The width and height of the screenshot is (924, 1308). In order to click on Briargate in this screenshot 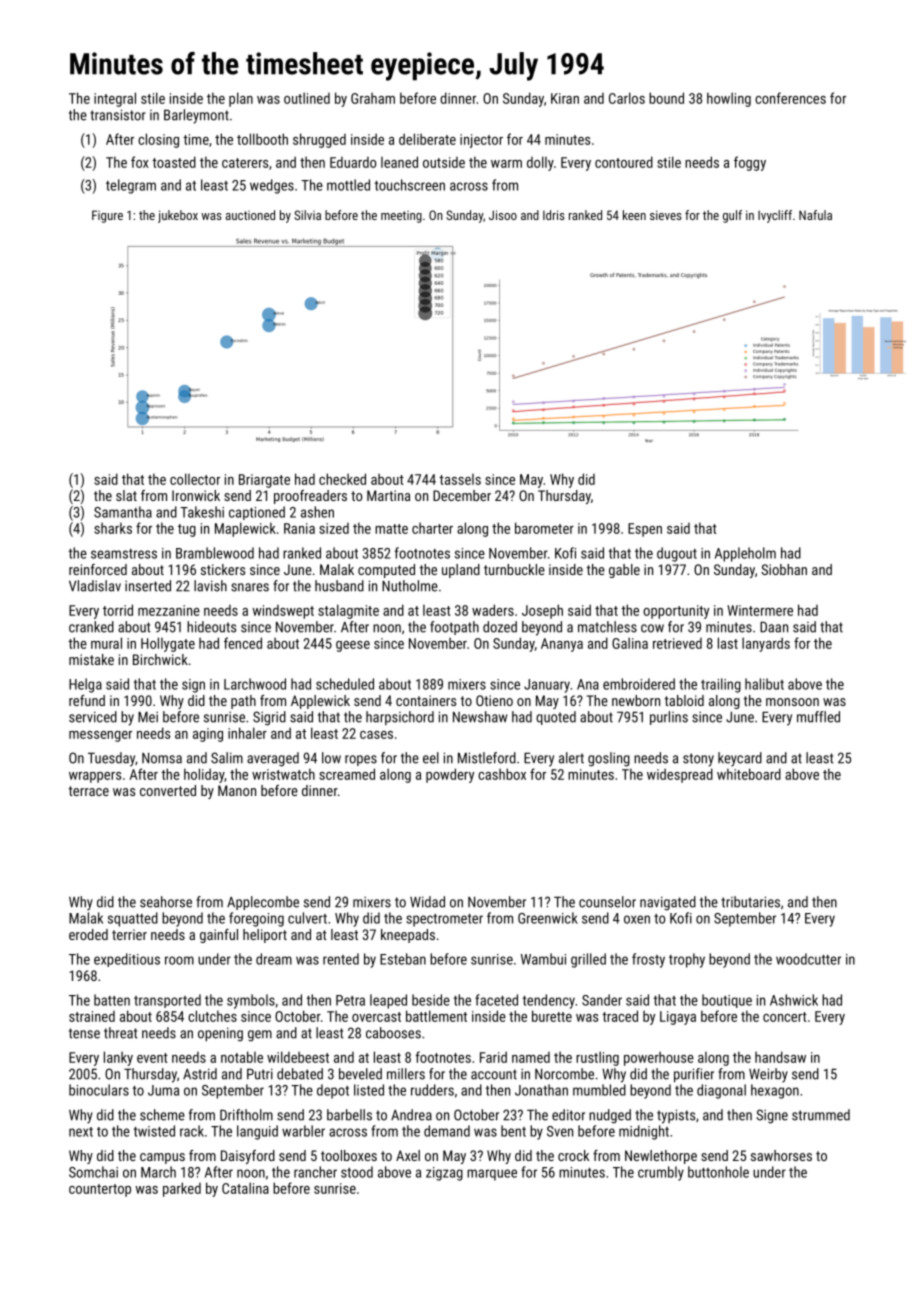, I will do `click(264, 481)`.
